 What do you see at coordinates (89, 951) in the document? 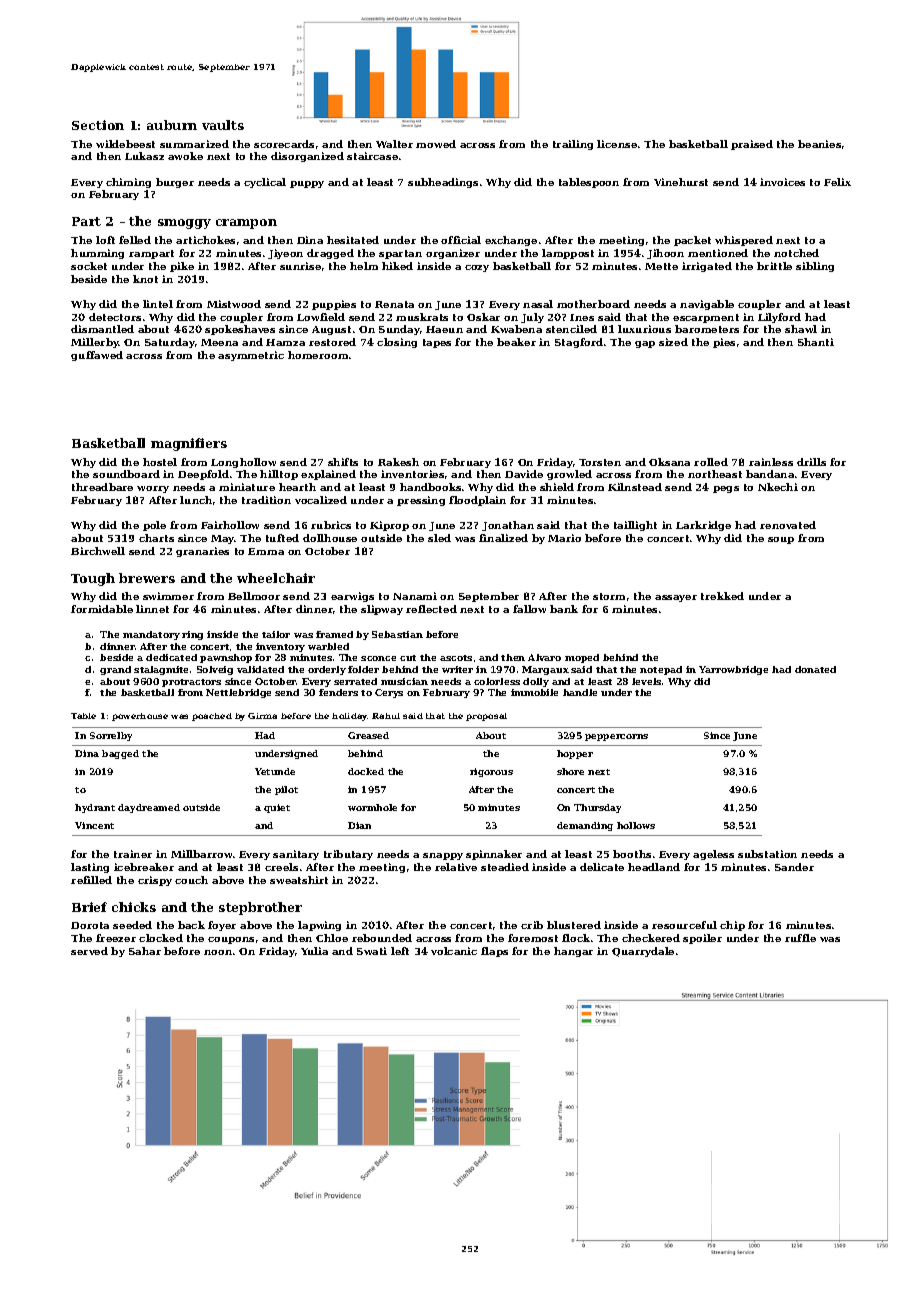
I see `served` at bounding box center [89, 951].
